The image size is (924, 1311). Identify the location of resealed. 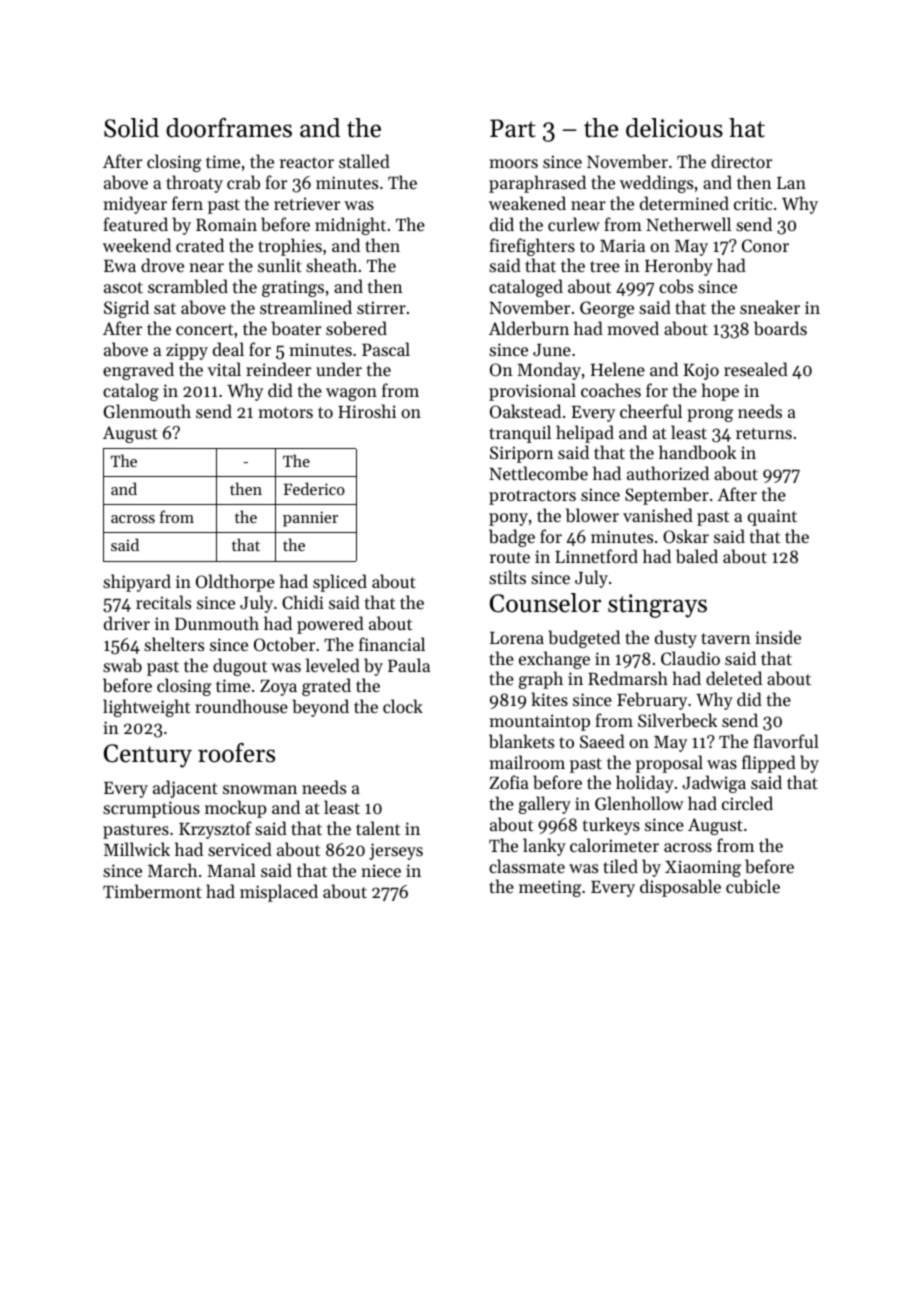
(756, 369).
